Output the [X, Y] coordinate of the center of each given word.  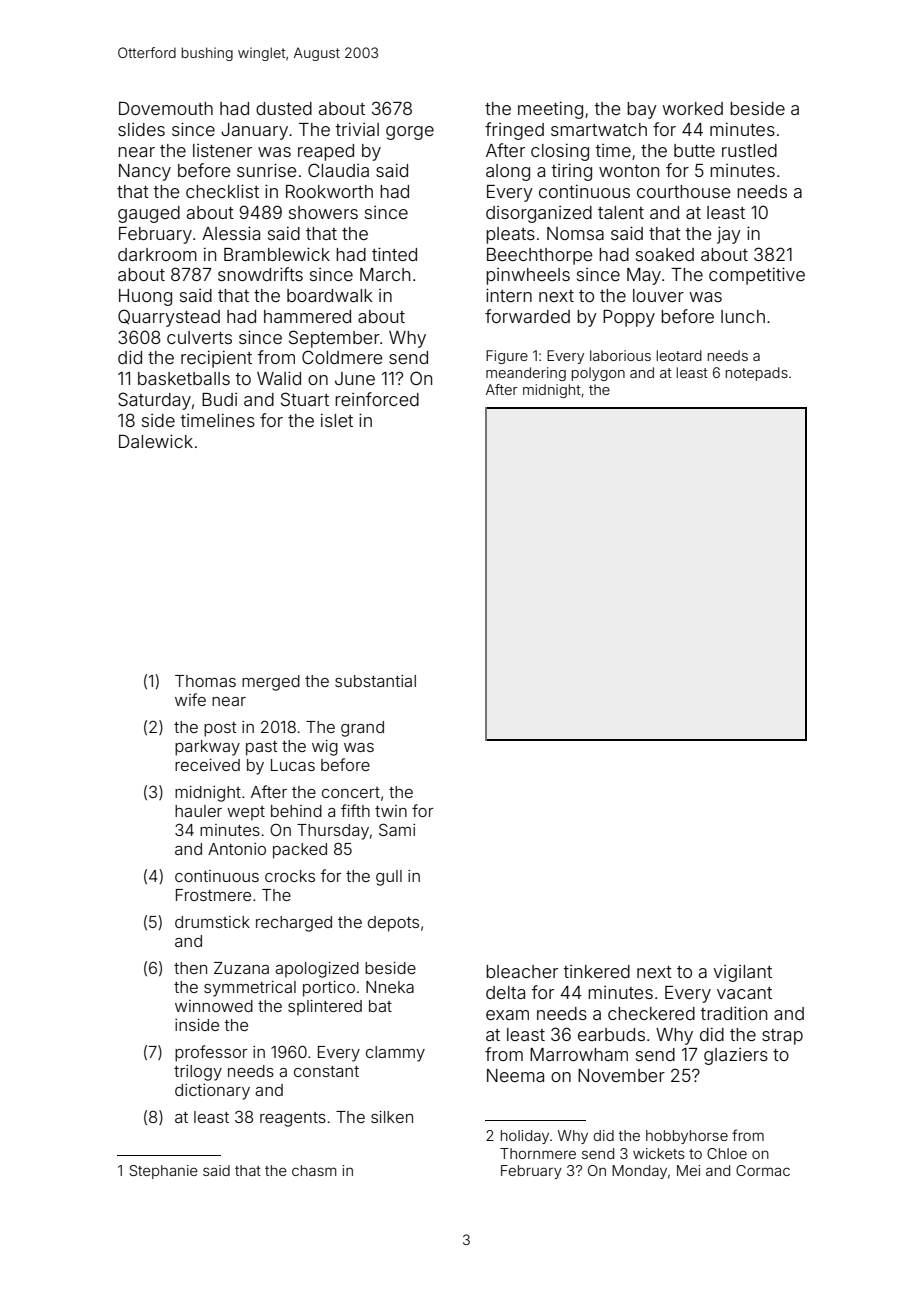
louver [658, 295]
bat [380, 1006]
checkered [651, 1013]
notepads [757, 374]
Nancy [145, 172]
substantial [375, 681]
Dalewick [156, 441]
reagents [293, 1119]
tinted [394, 254]
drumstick [212, 922]
